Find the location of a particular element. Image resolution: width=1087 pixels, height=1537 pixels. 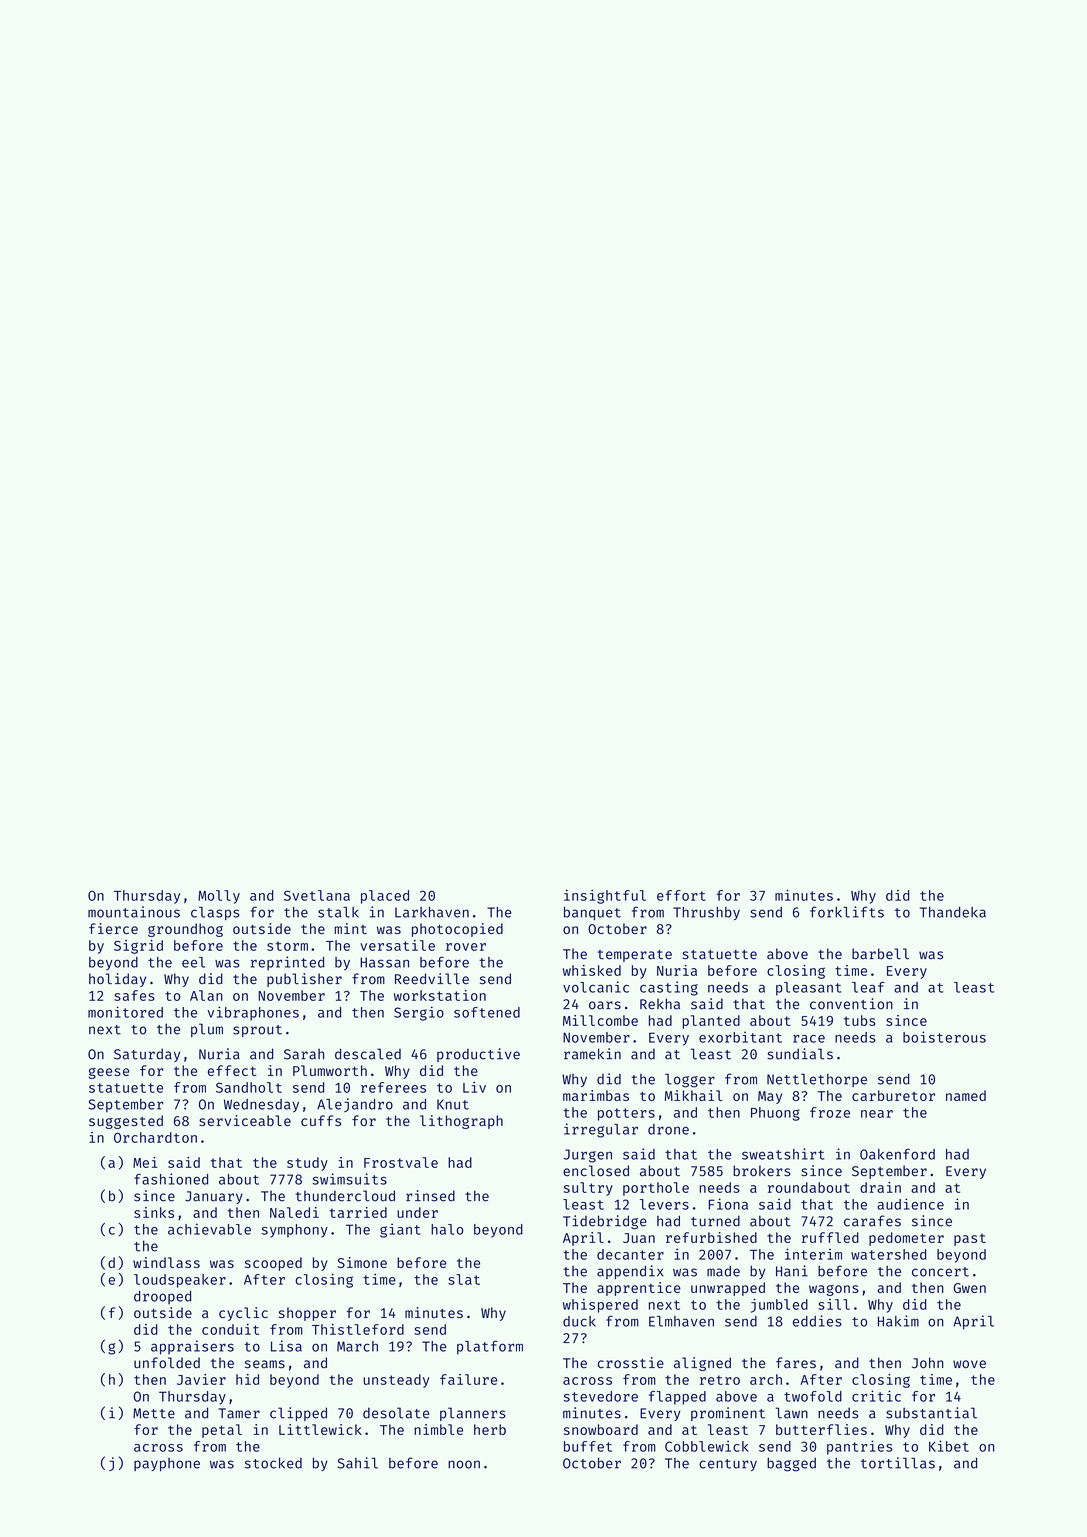

photocopied is located at coordinates (457, 930).
